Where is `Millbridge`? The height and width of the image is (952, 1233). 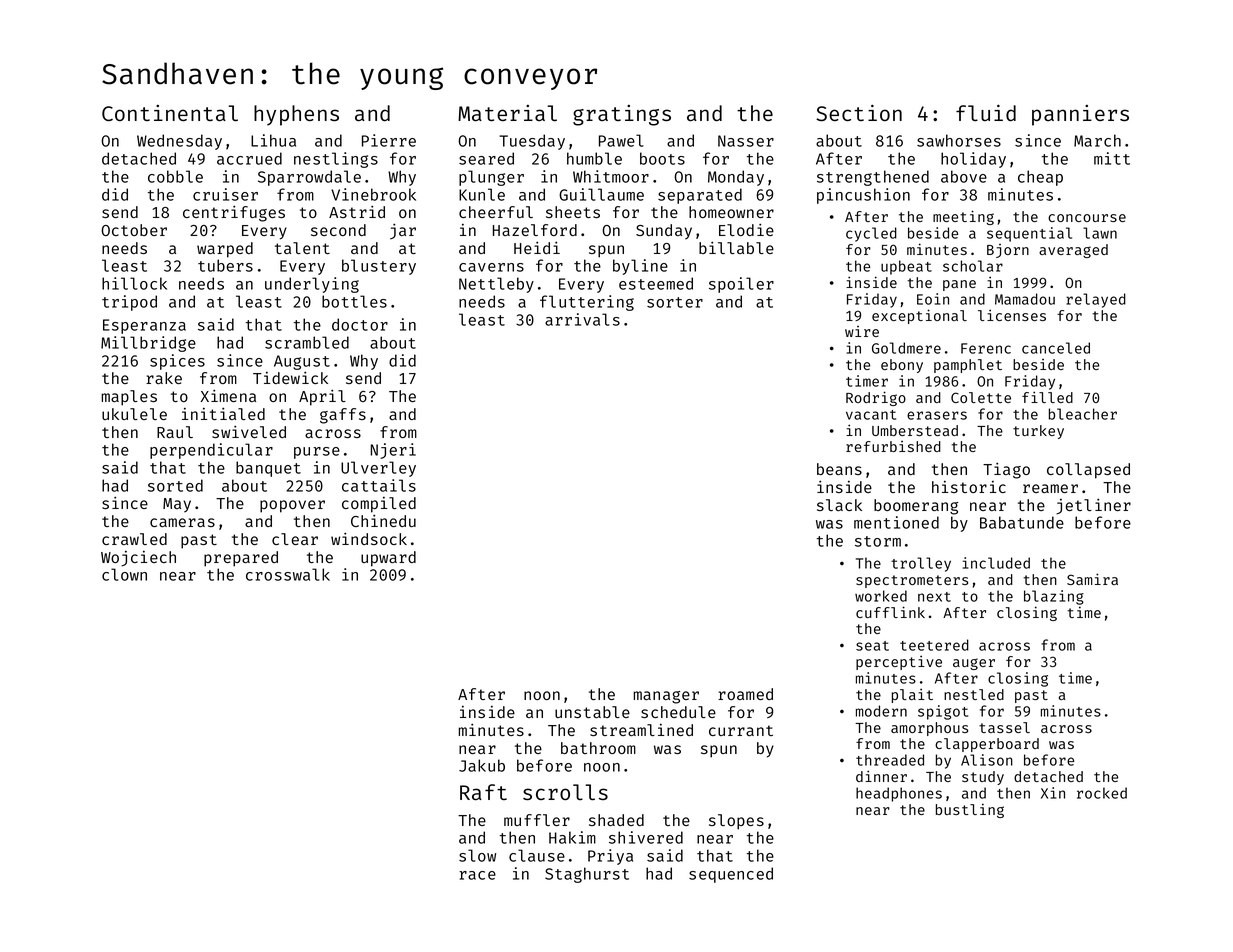
Millbridge is located at coordinates (148, 344).
